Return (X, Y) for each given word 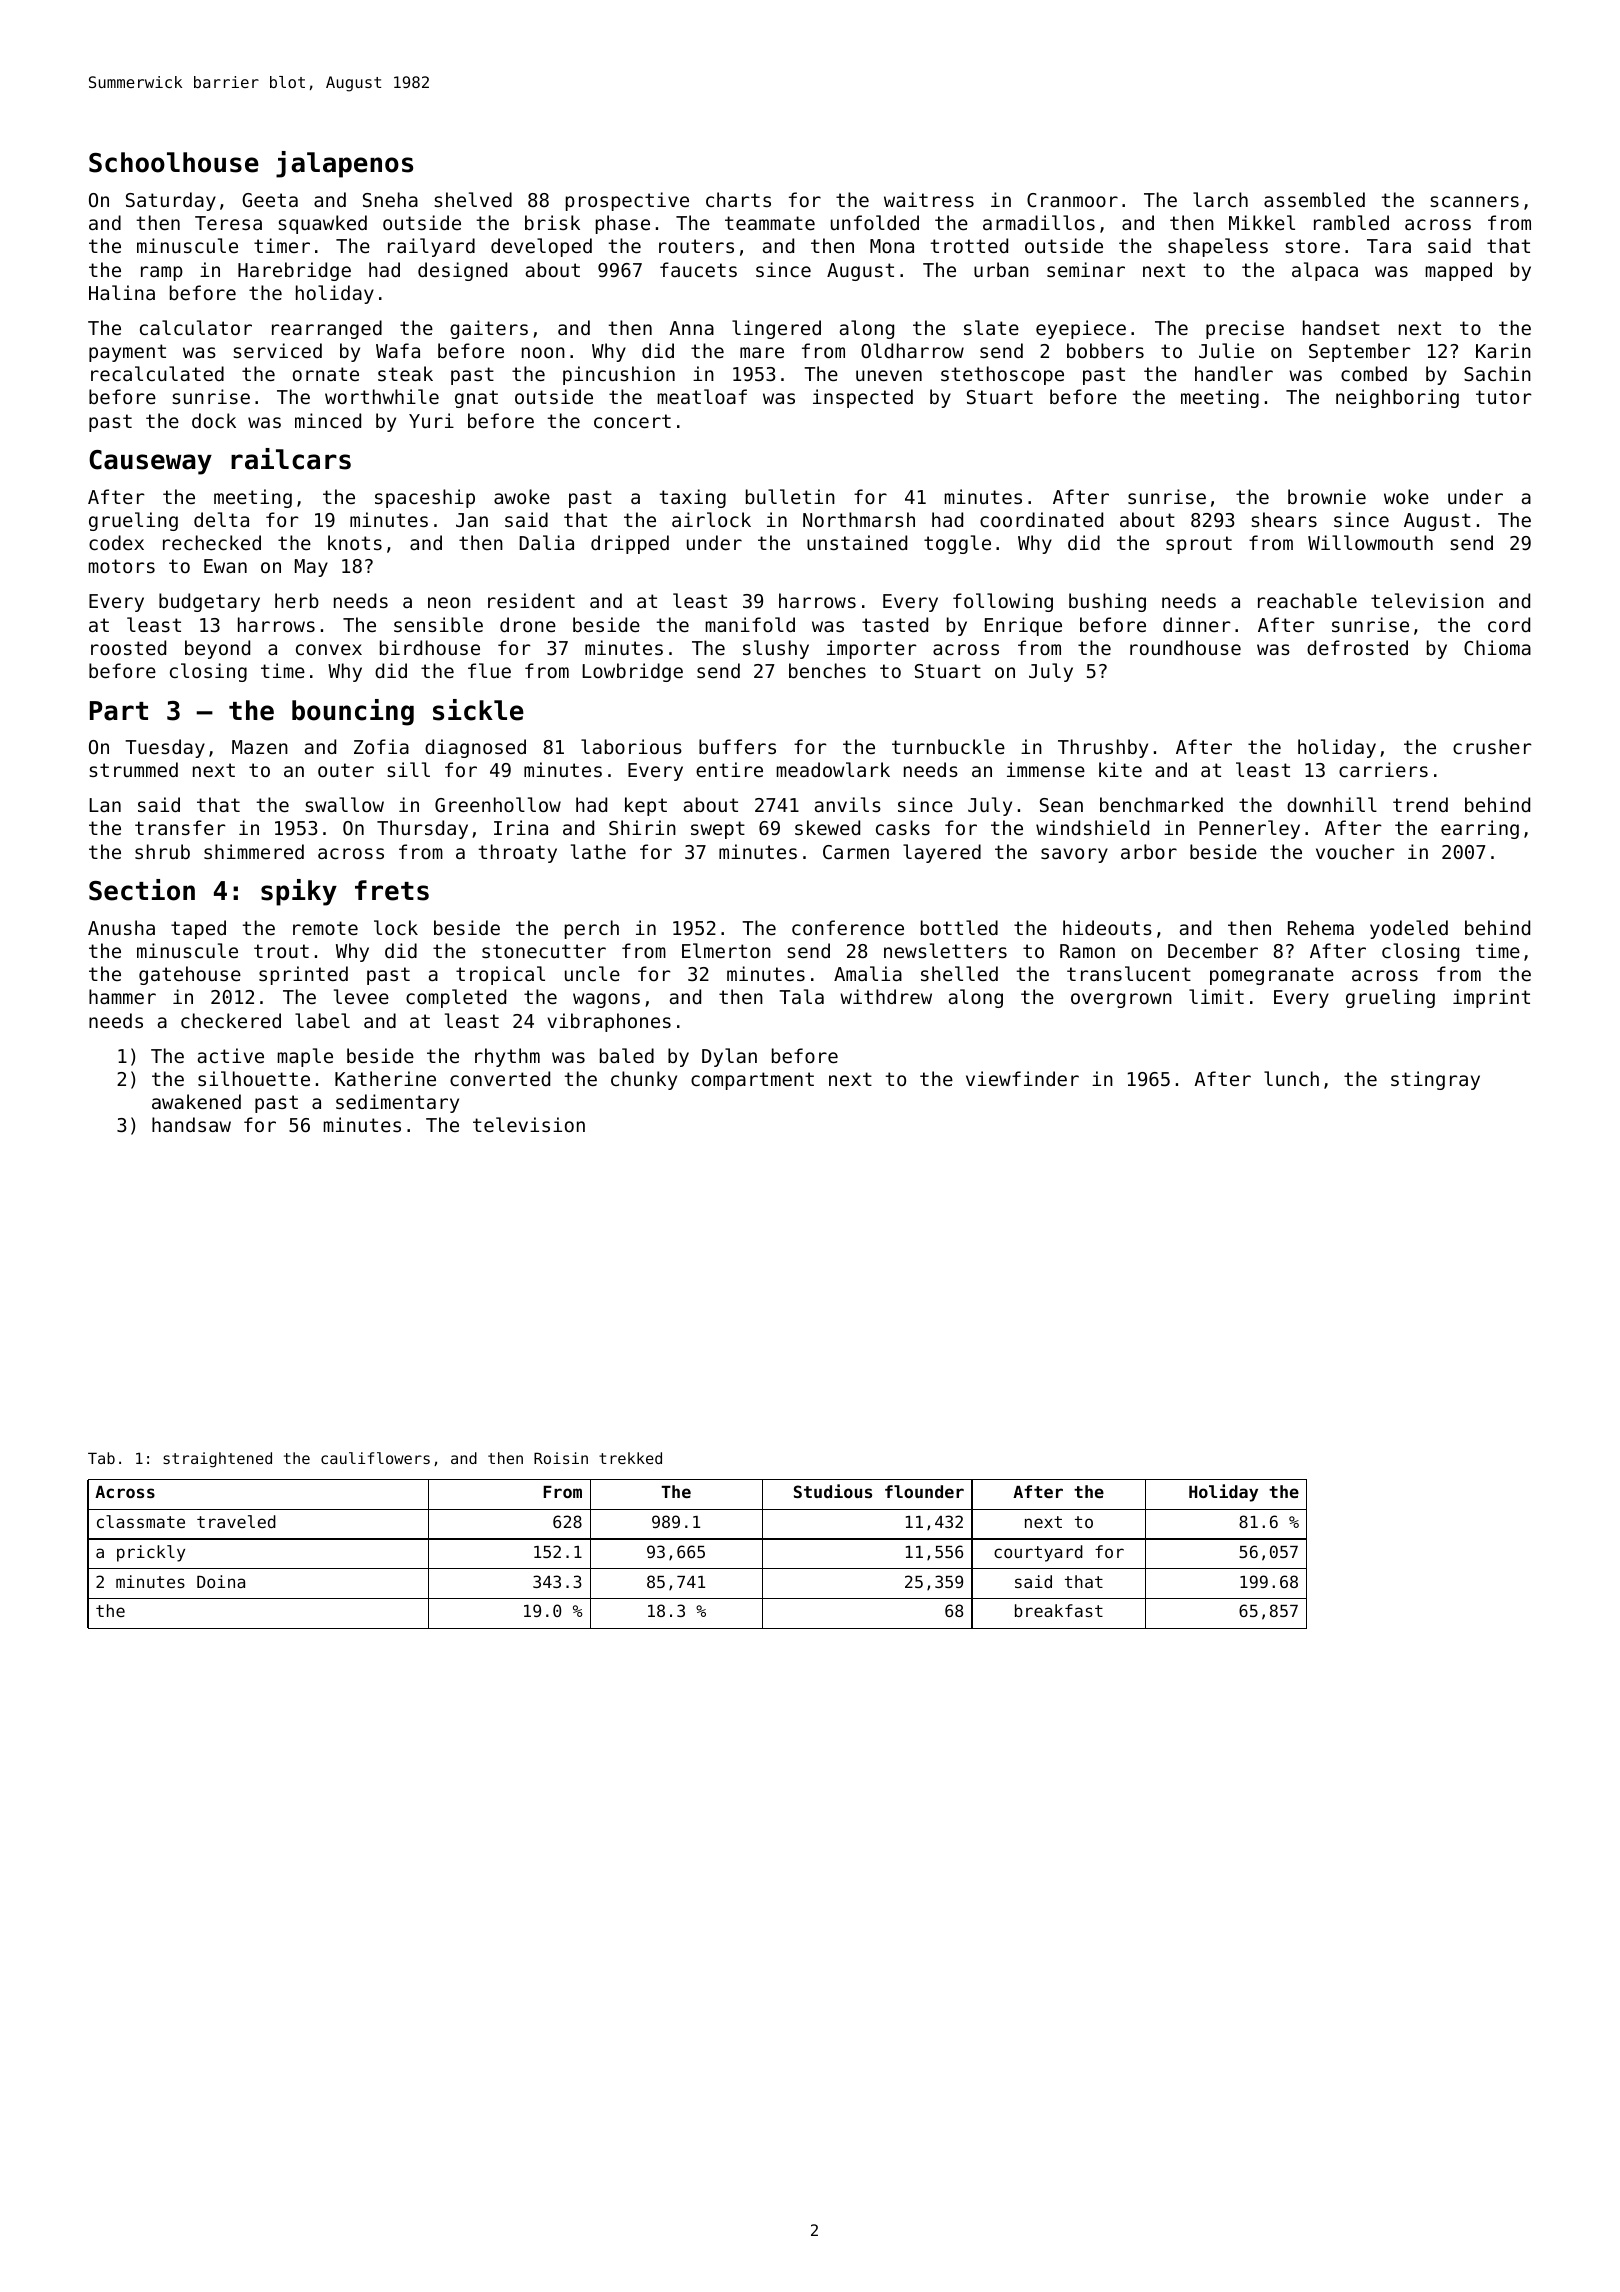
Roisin (561, 1458)
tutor (1504, 397)
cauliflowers (375, 1458)
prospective (627, 201)
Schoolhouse (174, 162)
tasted (895, 624)
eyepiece (1081, 329)
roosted (128, 647)
